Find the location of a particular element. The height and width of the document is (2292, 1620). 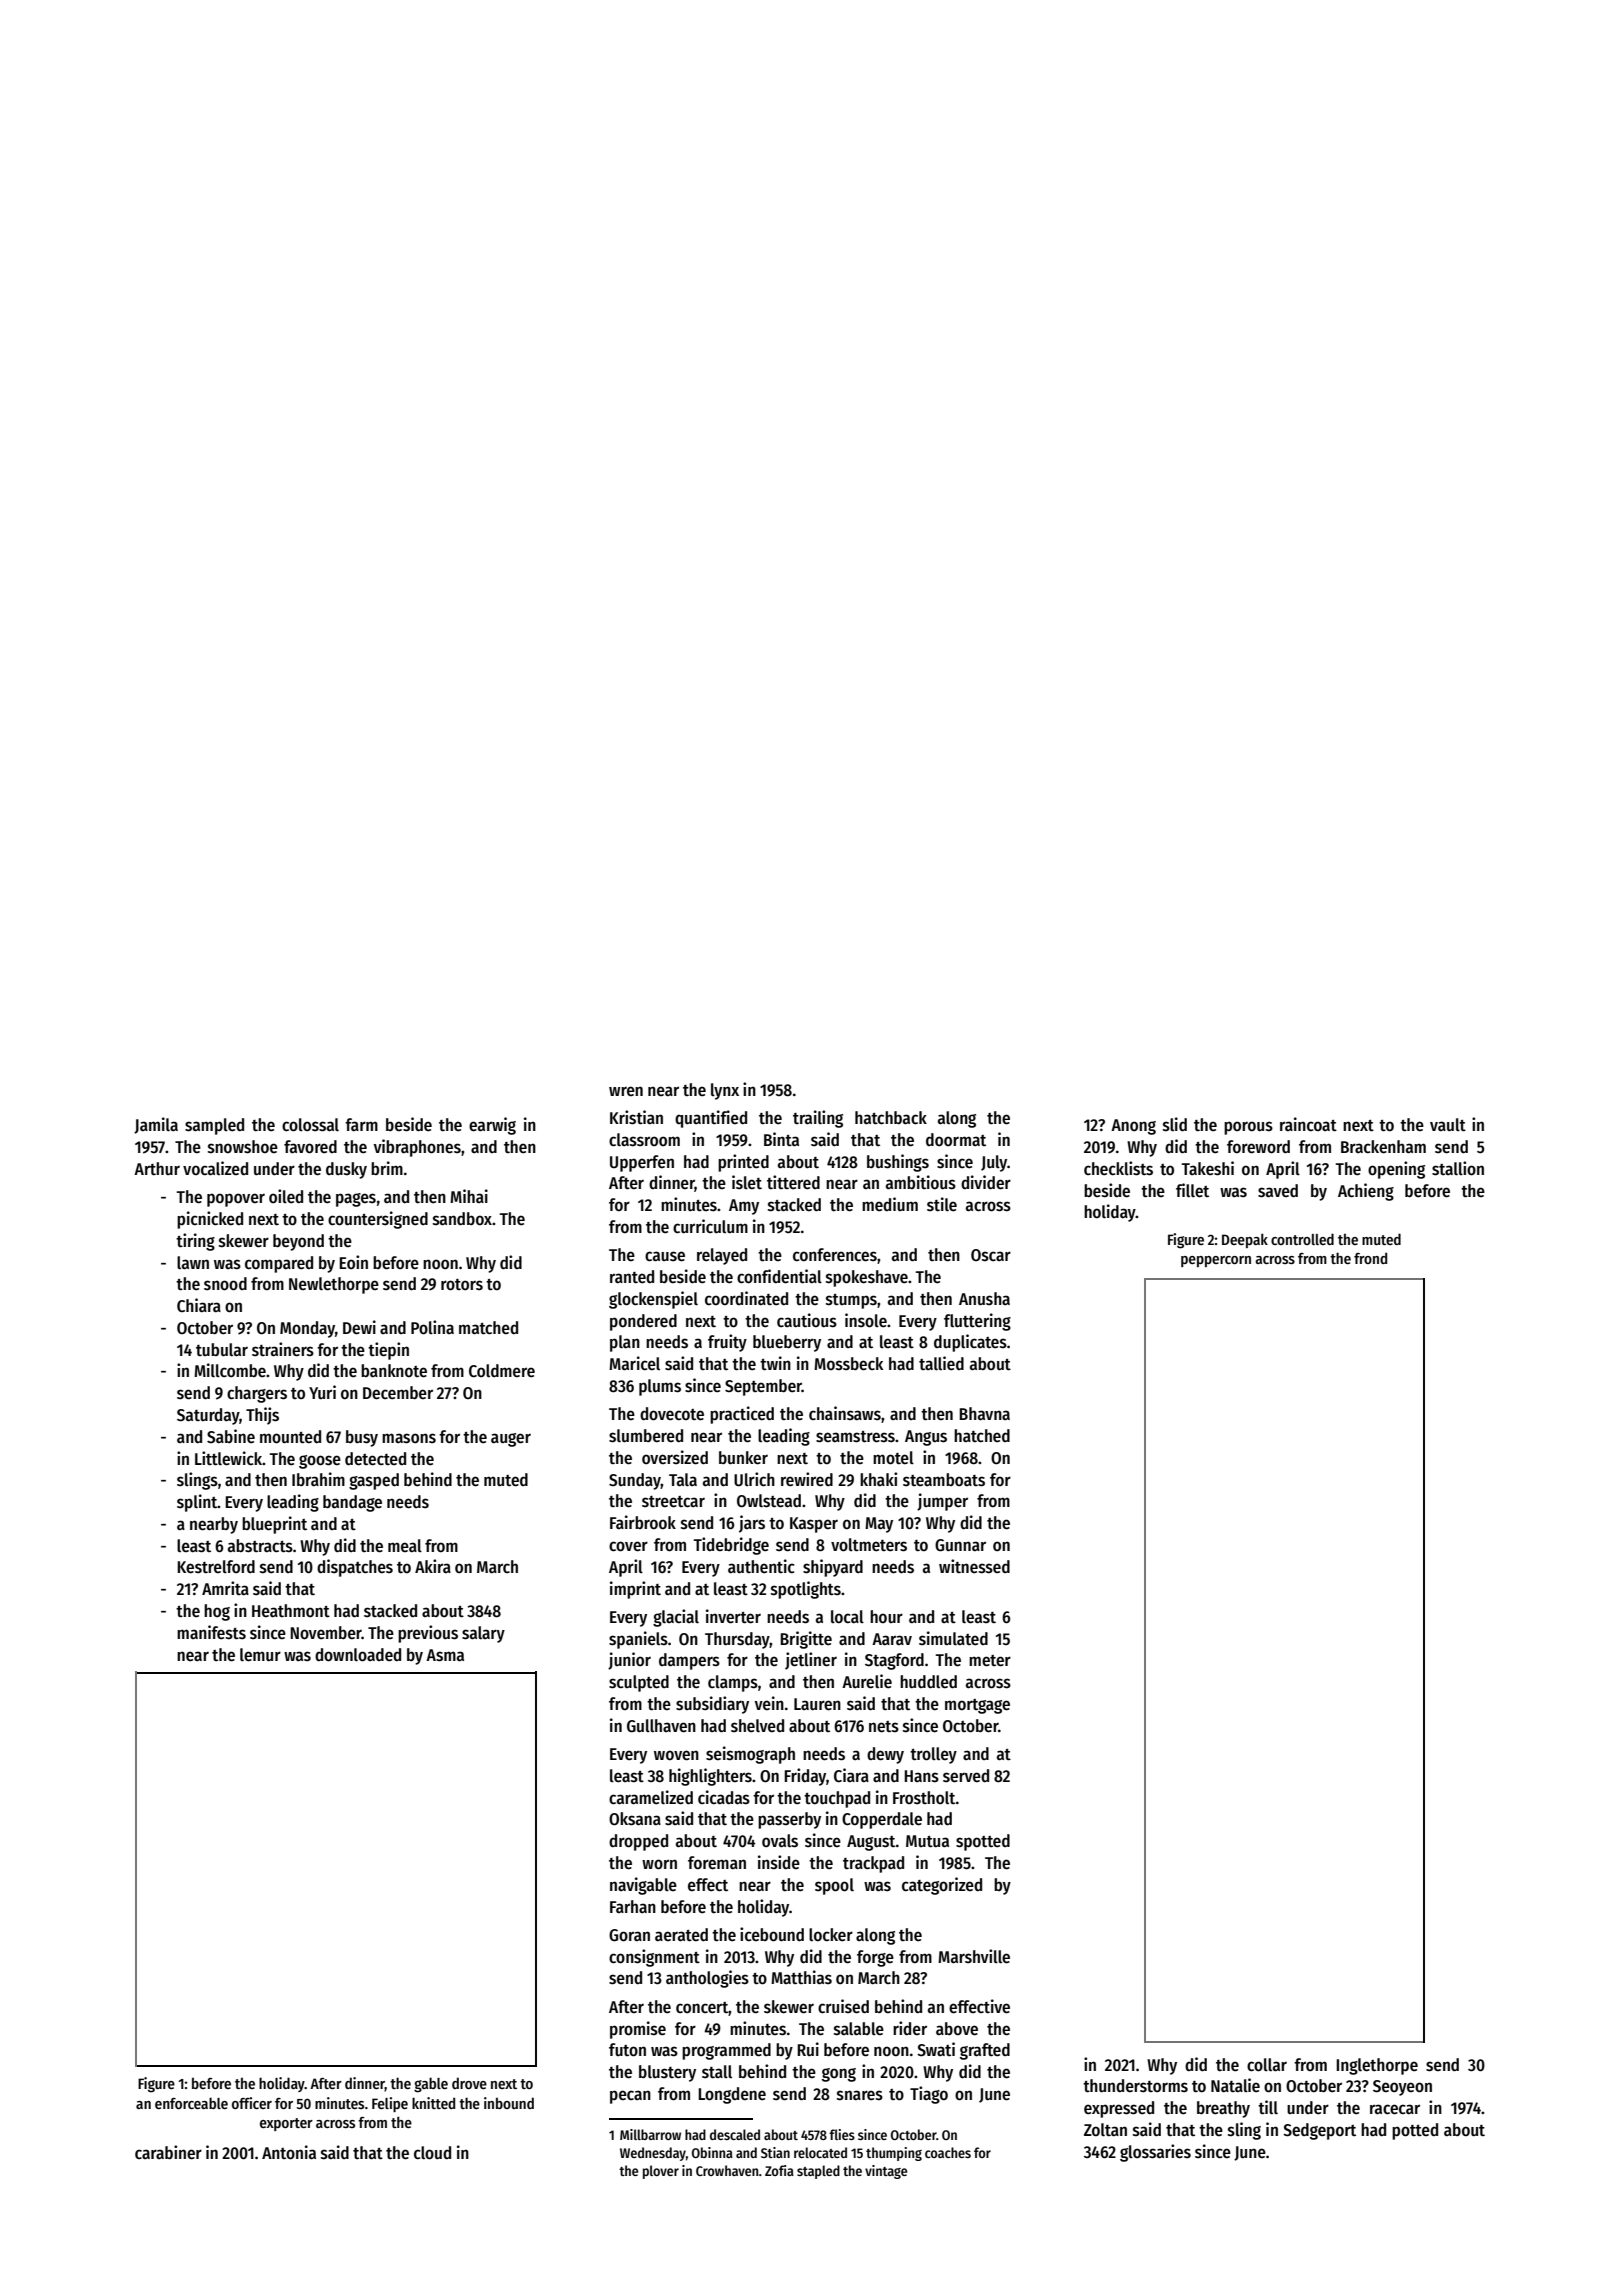

categorized is located at coordinates (942, 1886).
